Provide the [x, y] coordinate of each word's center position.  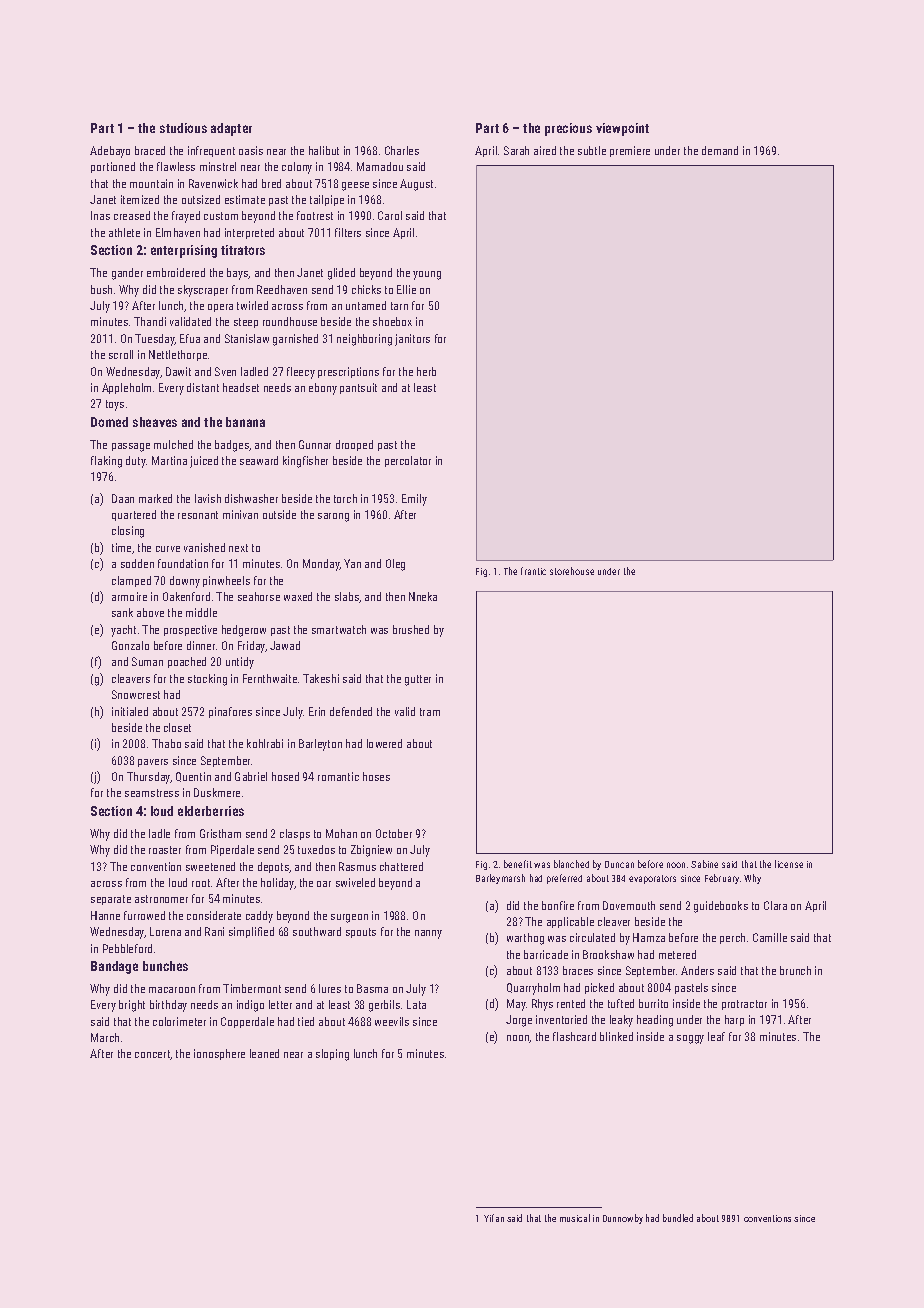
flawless [176, 166]
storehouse [572, 571]
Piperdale [232, 850]
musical [575, 1218]
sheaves [155, 422]
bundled [678, 1218]
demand [720, 150]
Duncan [619, 864]
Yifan [494, 1218]
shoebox [392, 321]
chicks [366, 289]
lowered [384, 743]
